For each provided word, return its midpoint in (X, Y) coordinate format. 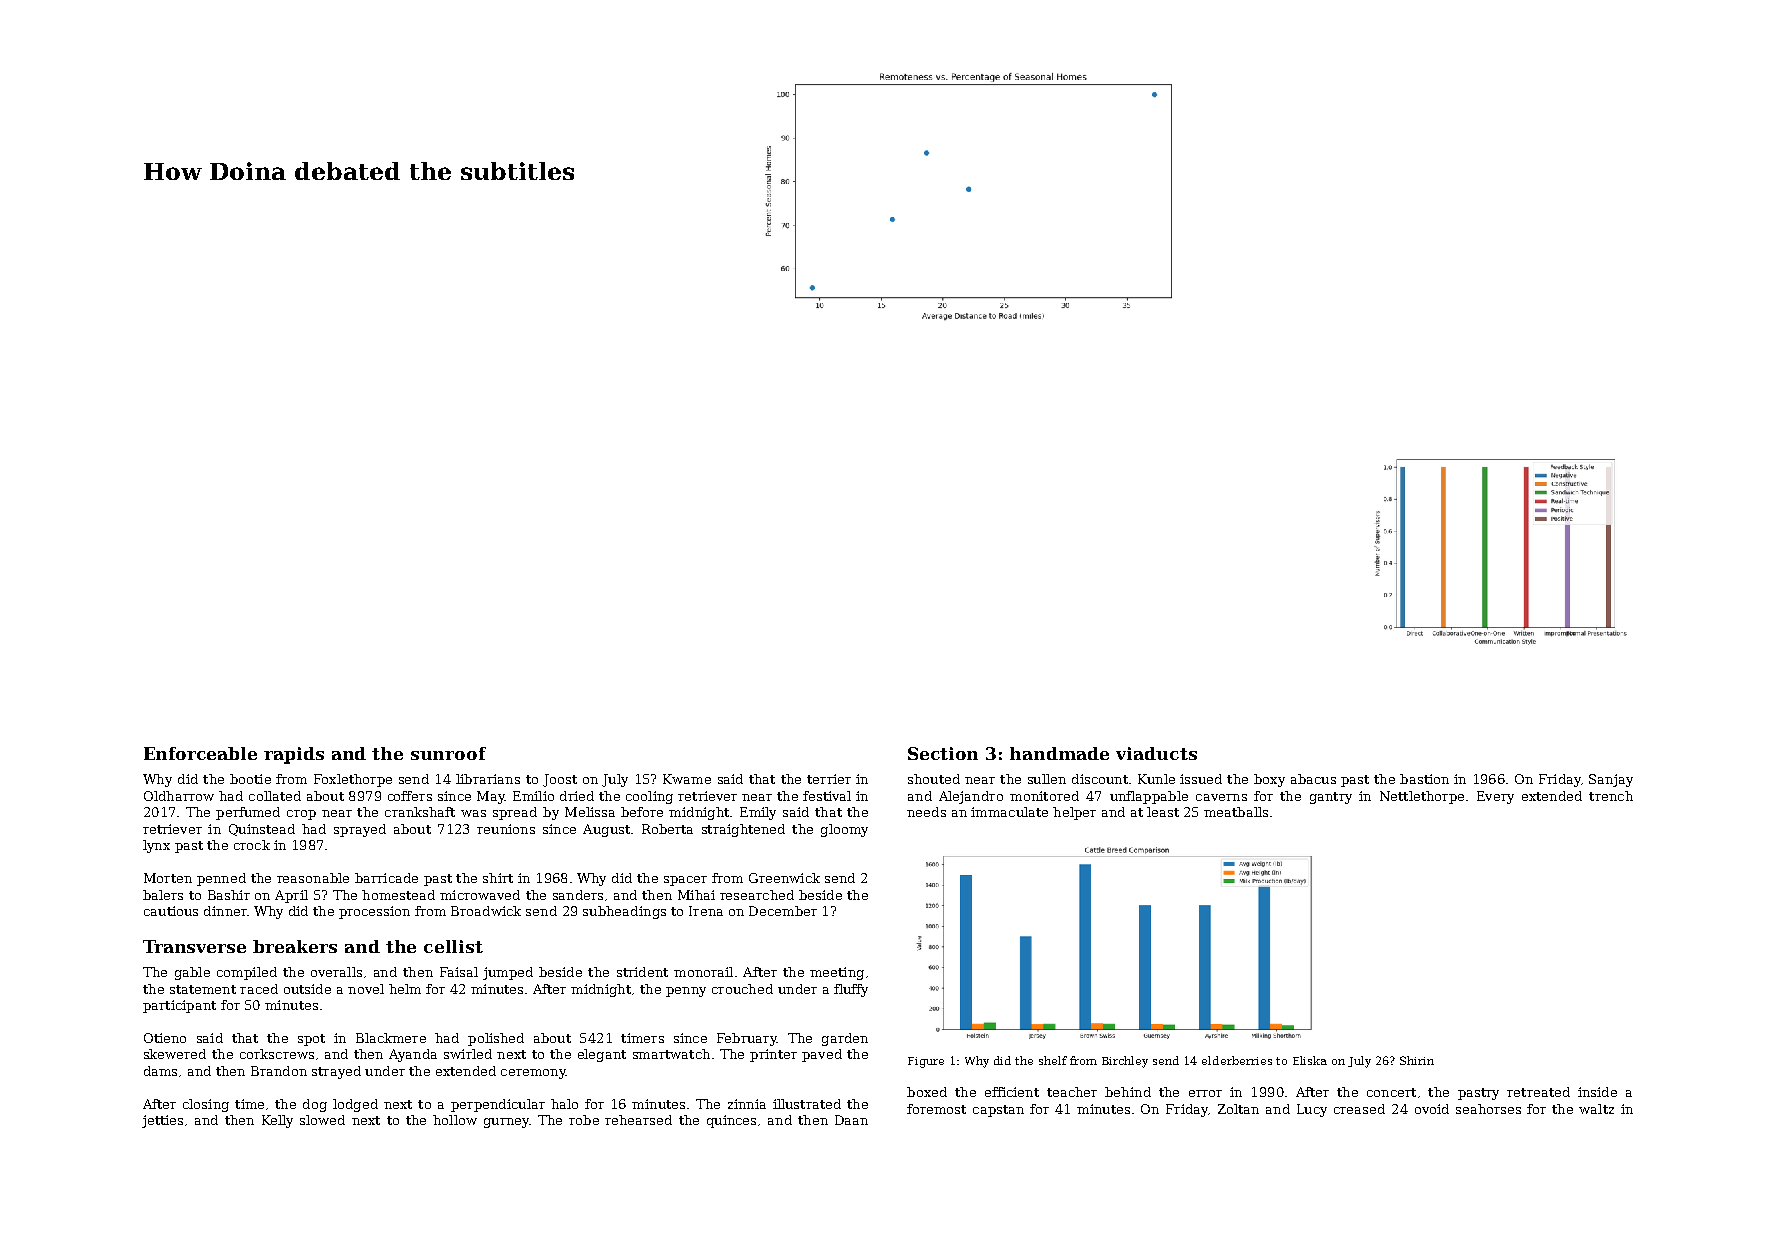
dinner (225, 911)
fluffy (851, 990)
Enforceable (200, 753)
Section (943, 753)
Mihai (696, 895)
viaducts (1156, 753)
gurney (506, 1123)
